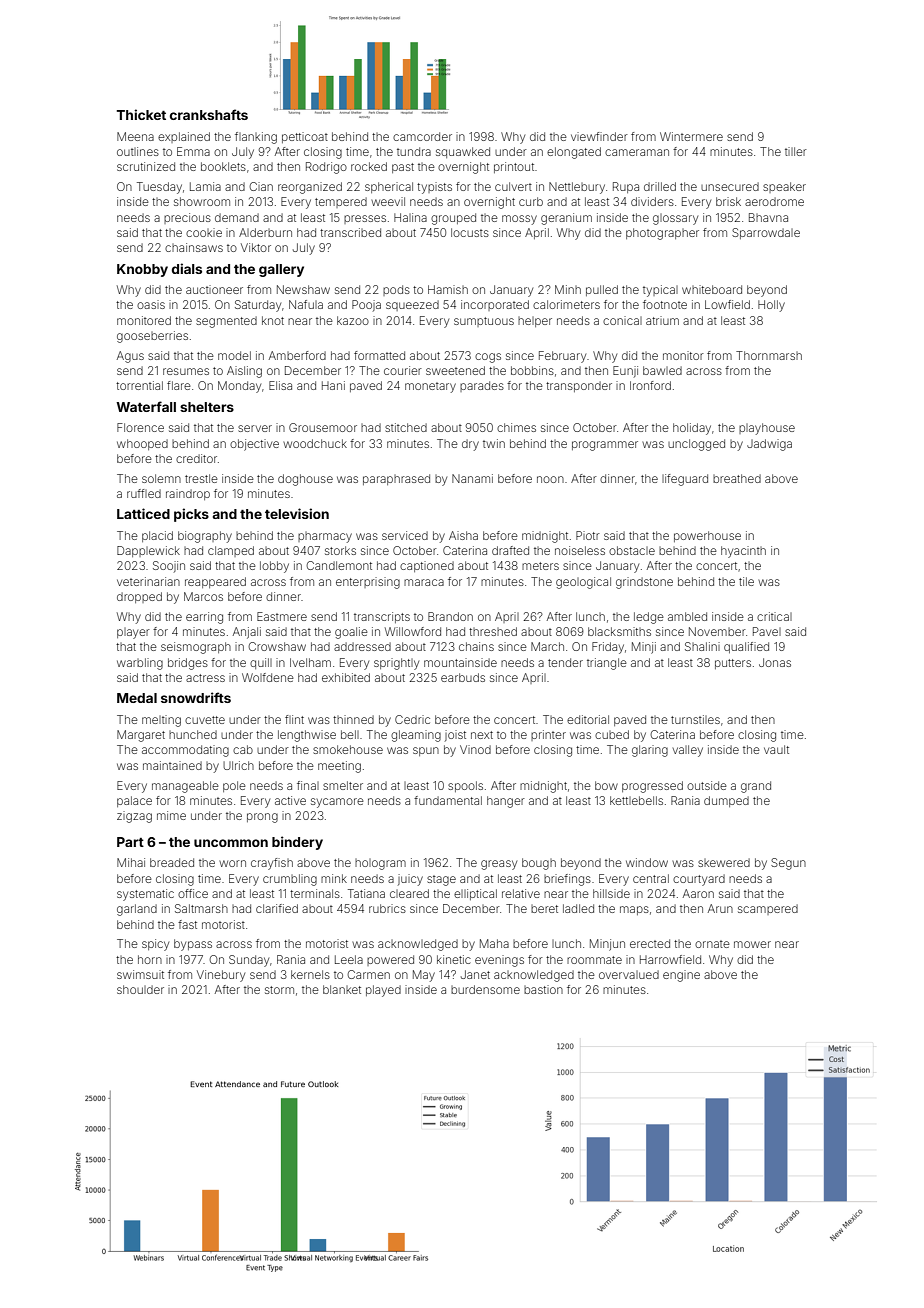 This document has width=924, height=1308. I want to click on engine, so click(681, 976).
